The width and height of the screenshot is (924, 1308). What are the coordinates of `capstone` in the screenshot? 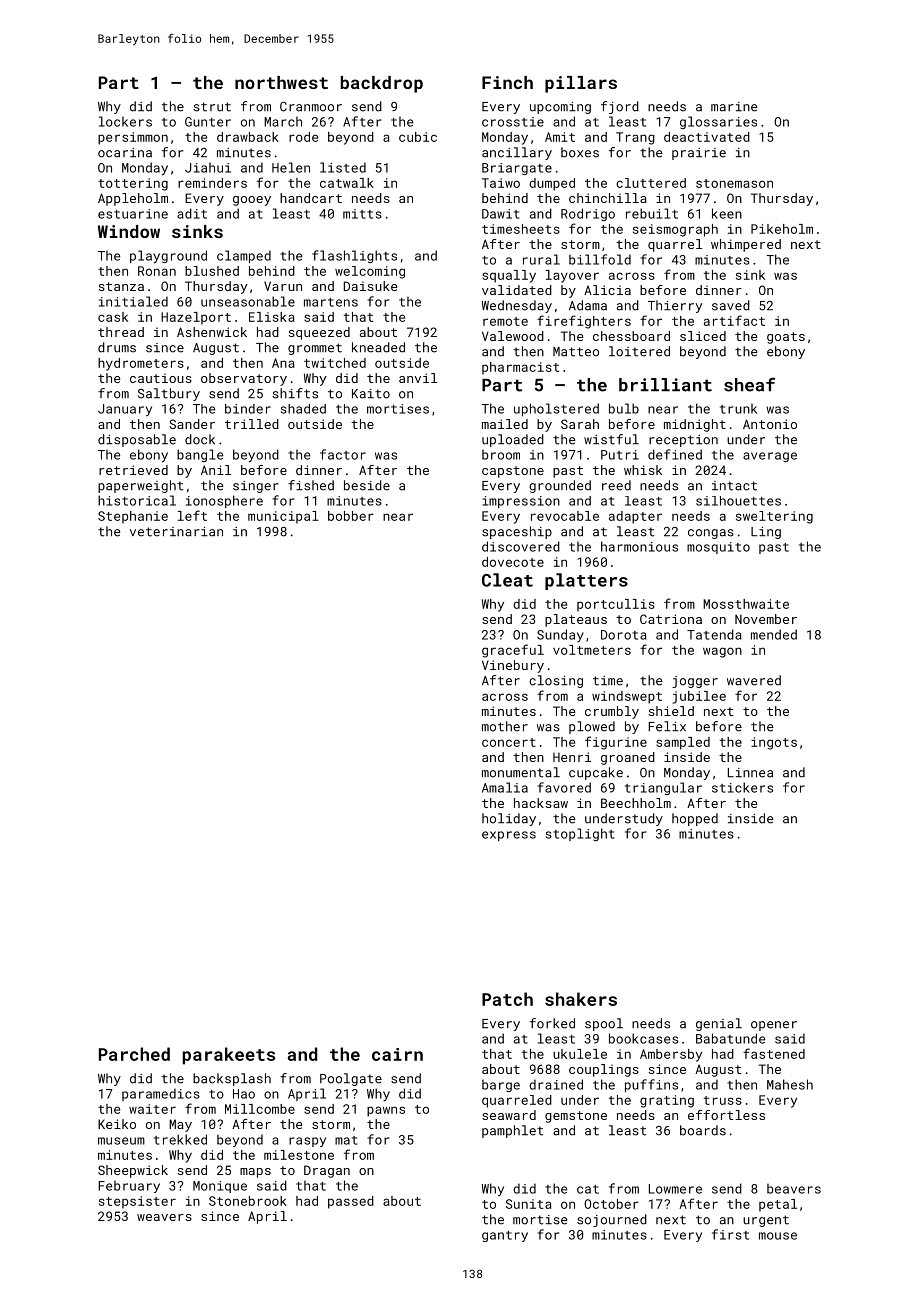 It's located at (513, 472).
